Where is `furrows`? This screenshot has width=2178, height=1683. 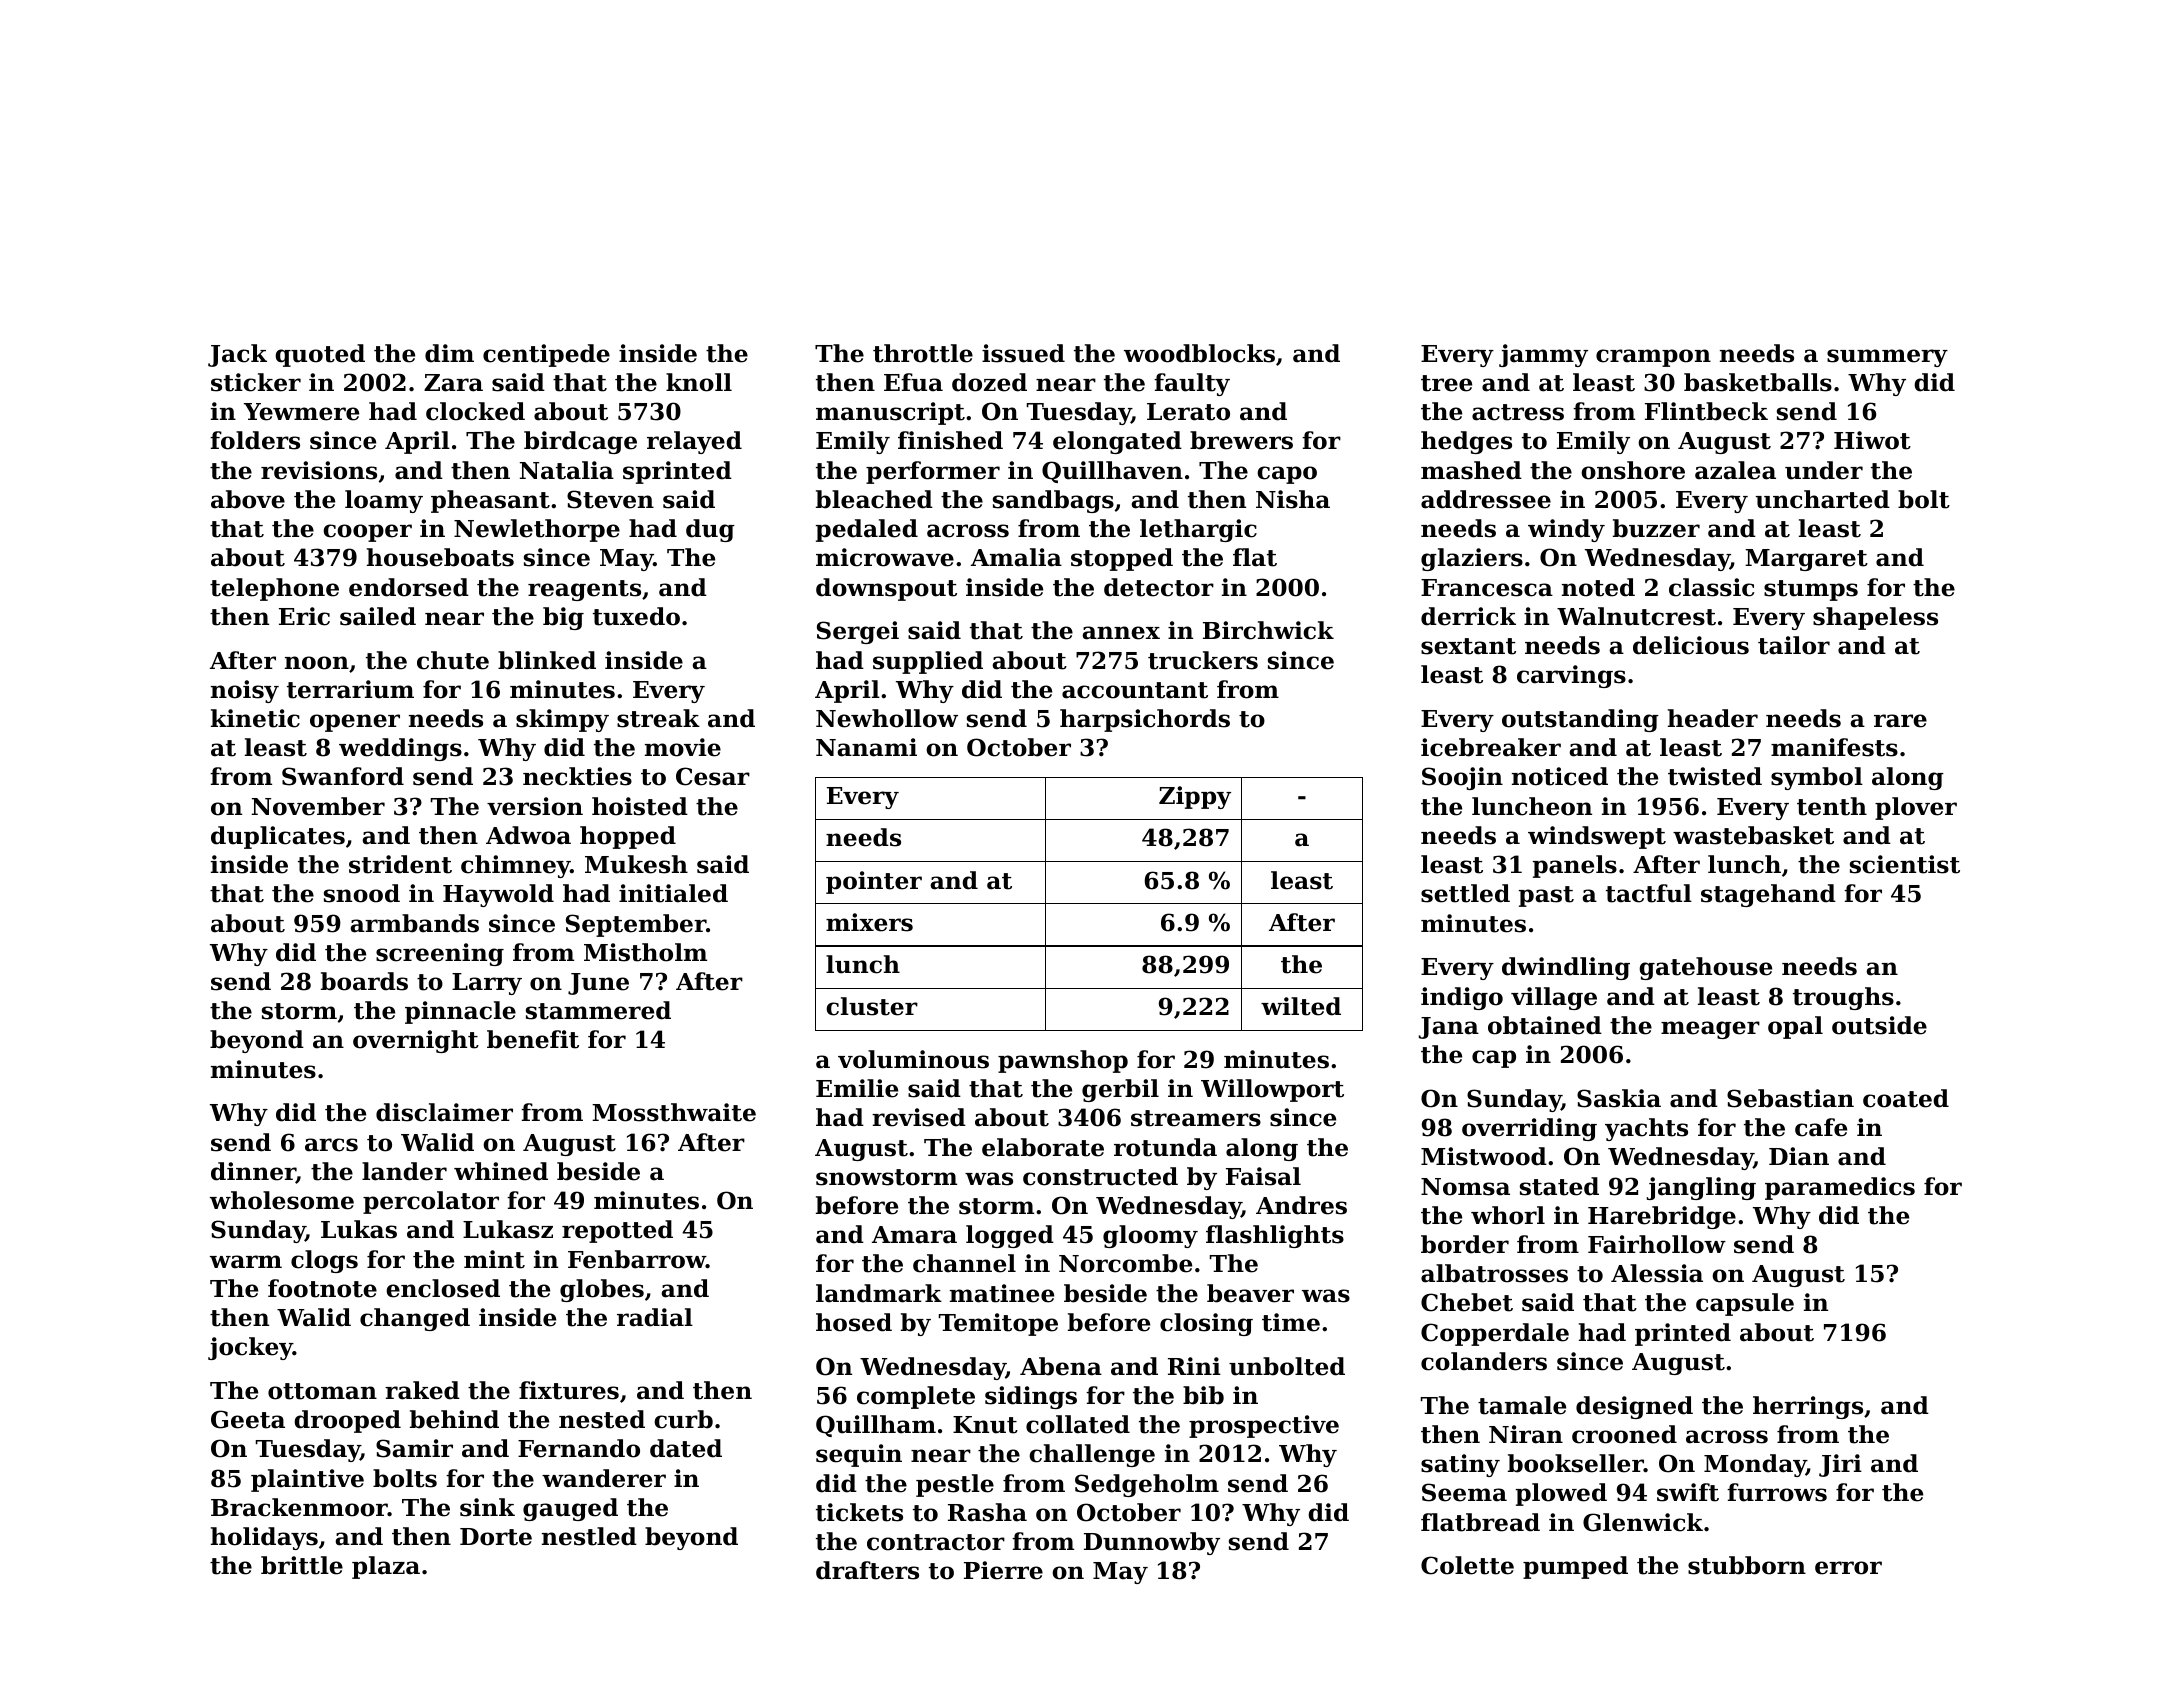 furrows is located at coordinates (1777, 1492).
